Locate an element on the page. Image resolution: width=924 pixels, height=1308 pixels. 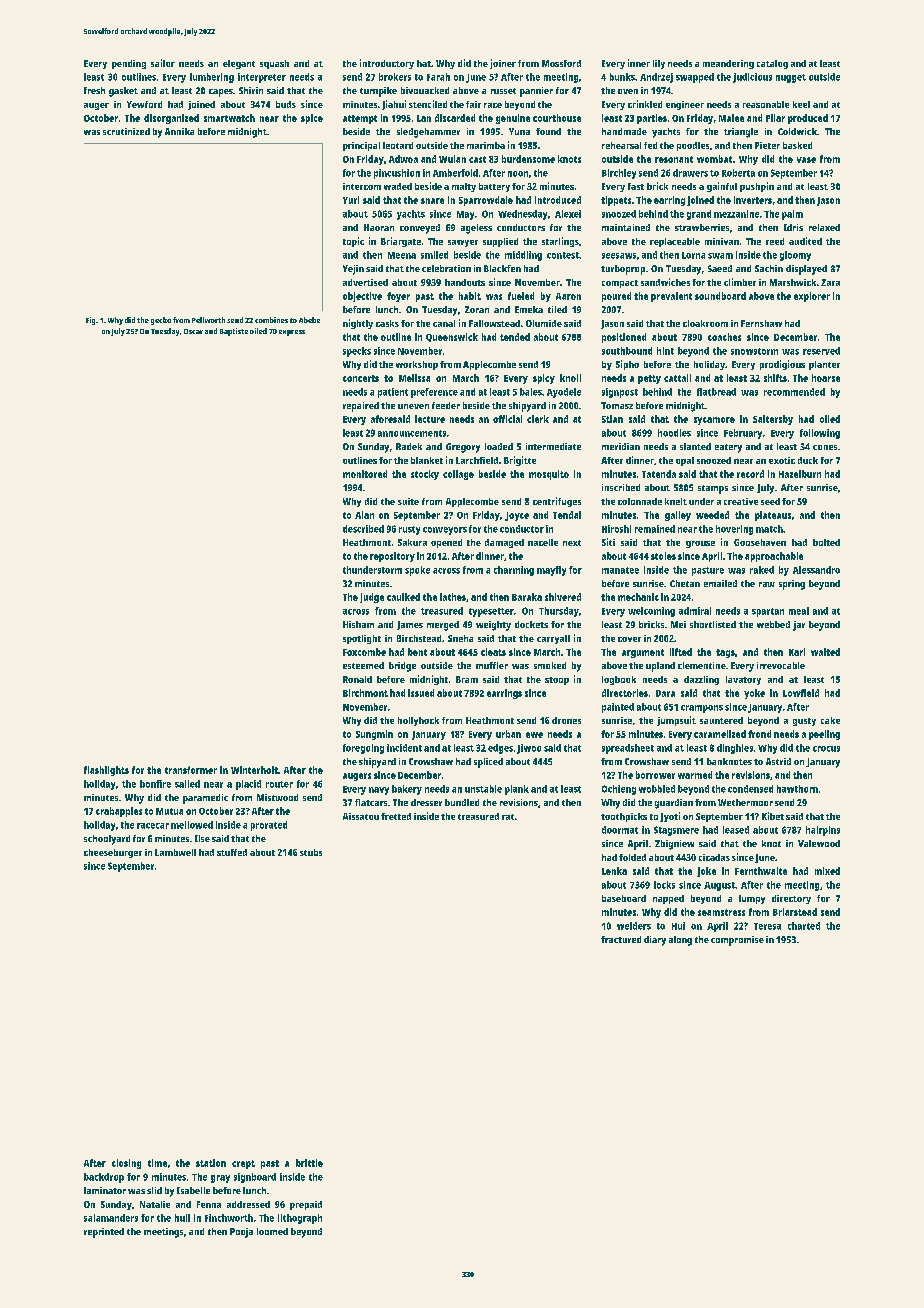
salamanders is located at coordinates (111, 1218).
